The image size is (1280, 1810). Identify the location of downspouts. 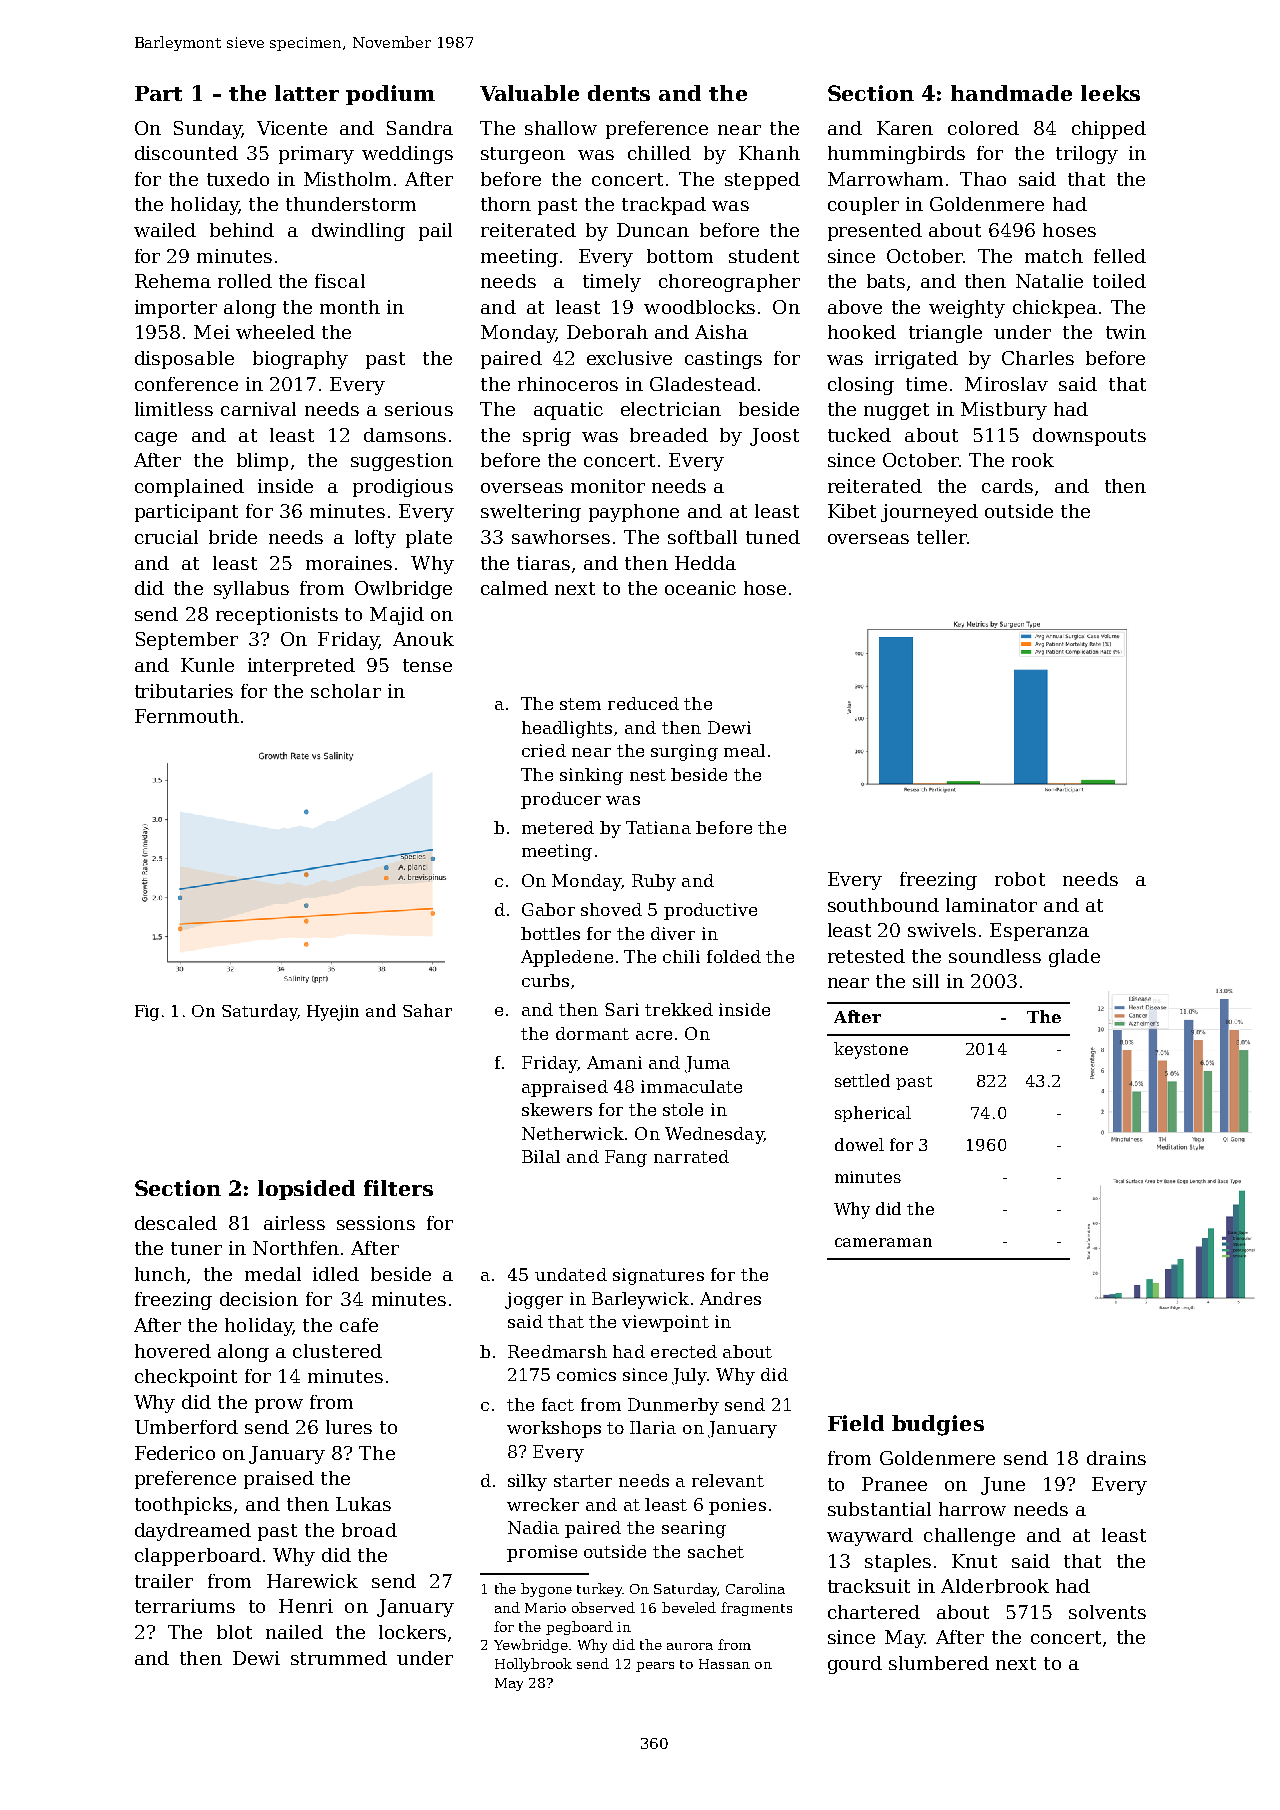
(1089, 437).
